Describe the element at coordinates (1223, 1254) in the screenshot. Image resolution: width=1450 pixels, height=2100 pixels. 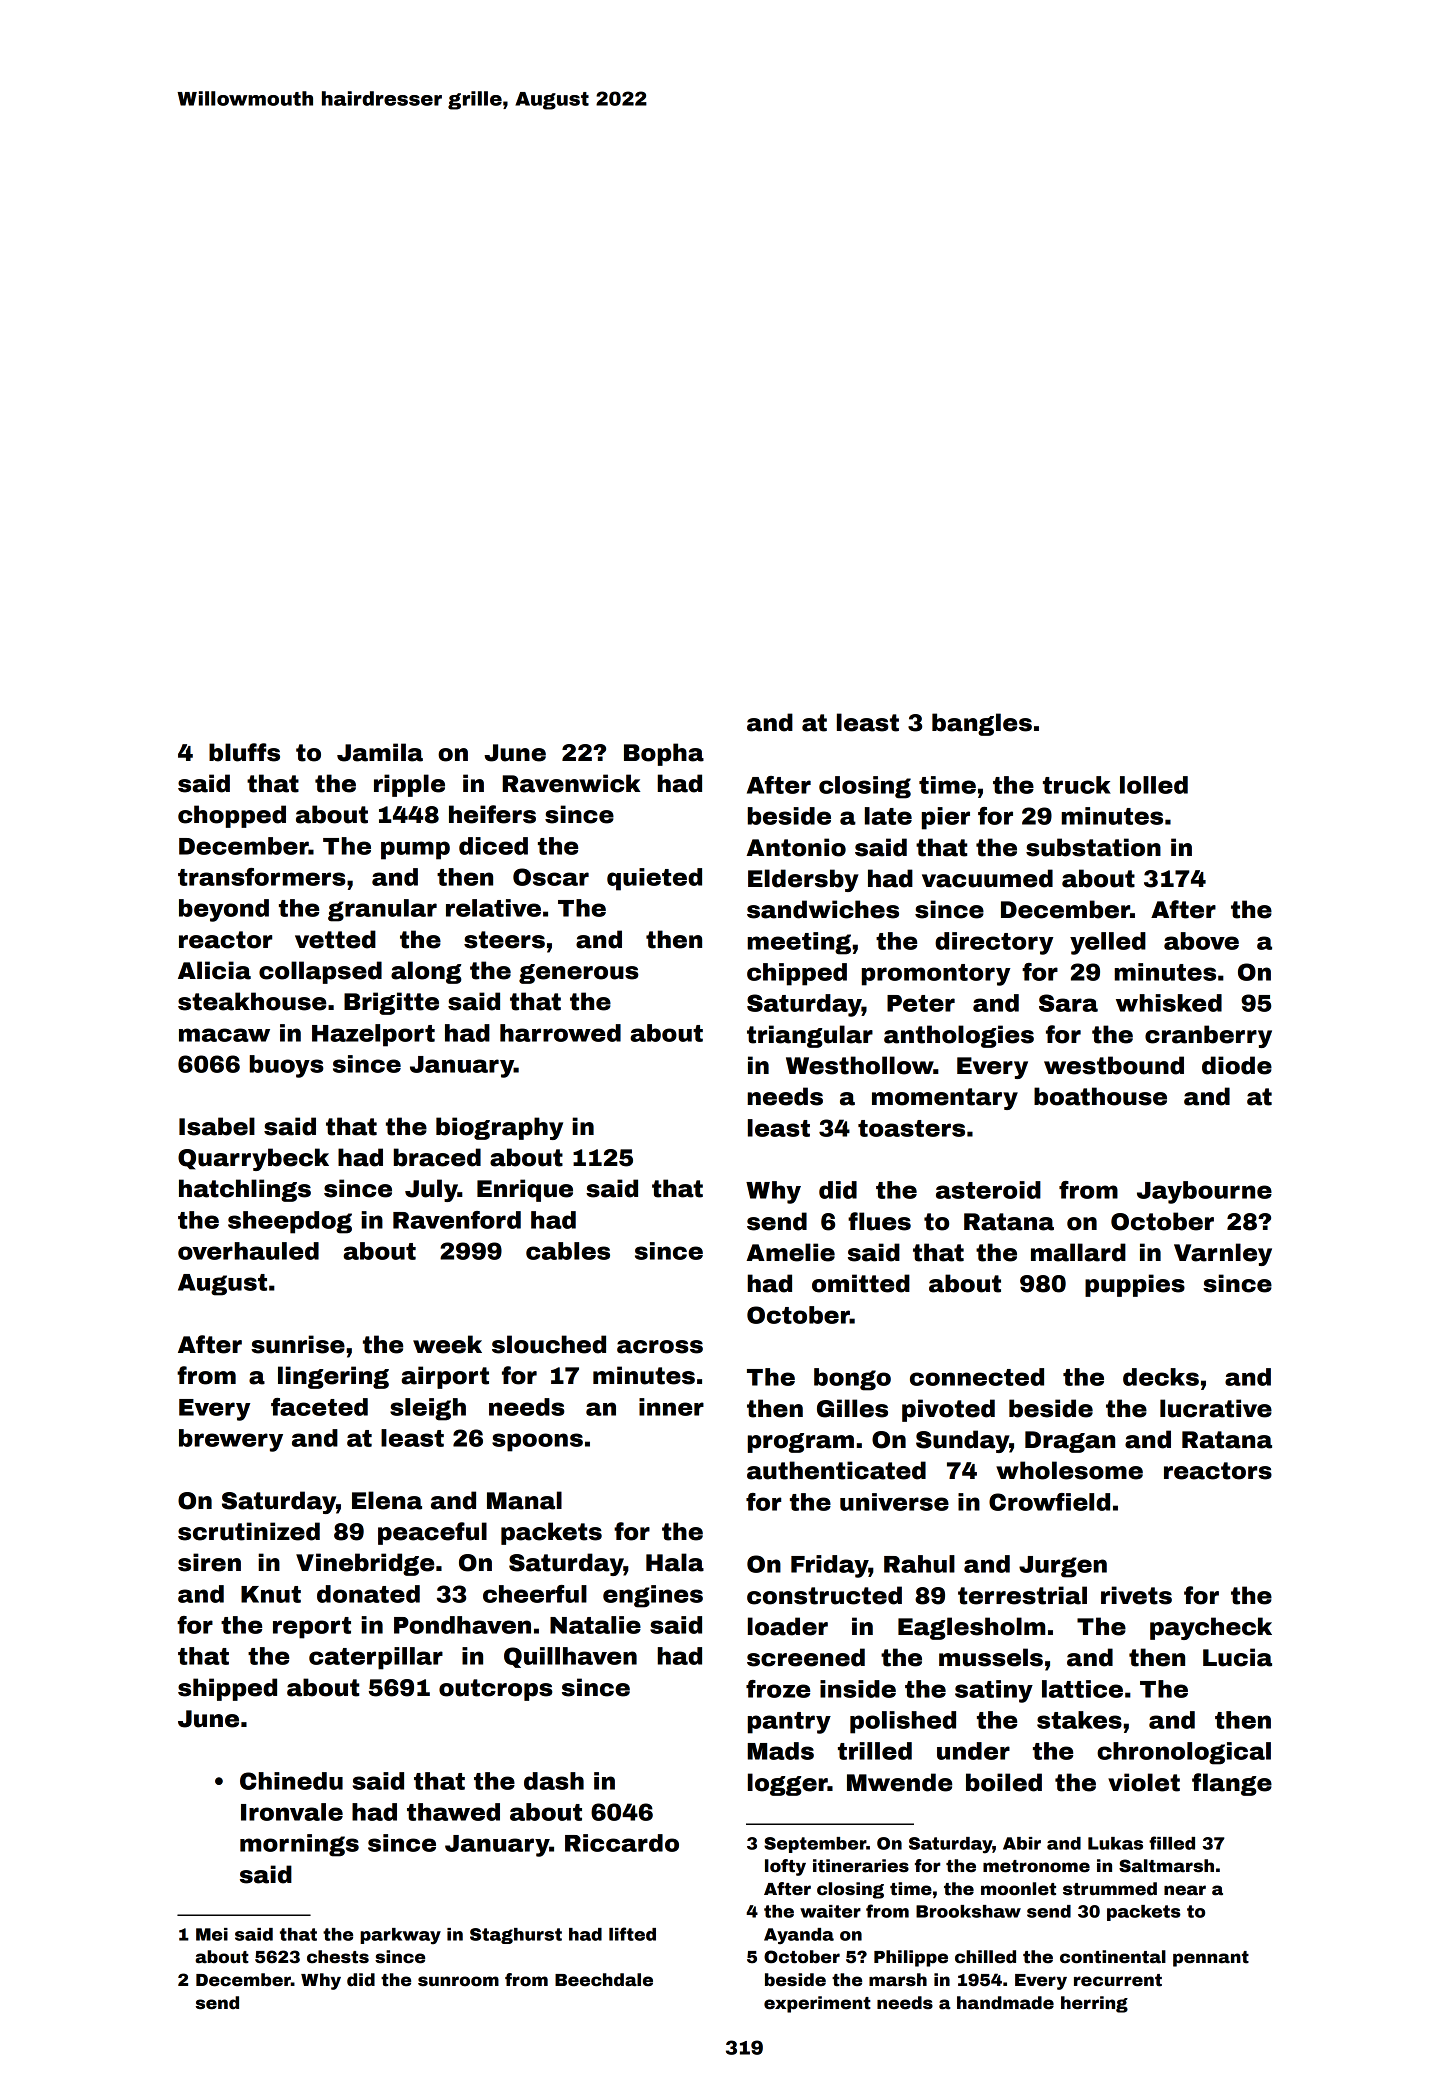
I see `Varnley` at that location.
